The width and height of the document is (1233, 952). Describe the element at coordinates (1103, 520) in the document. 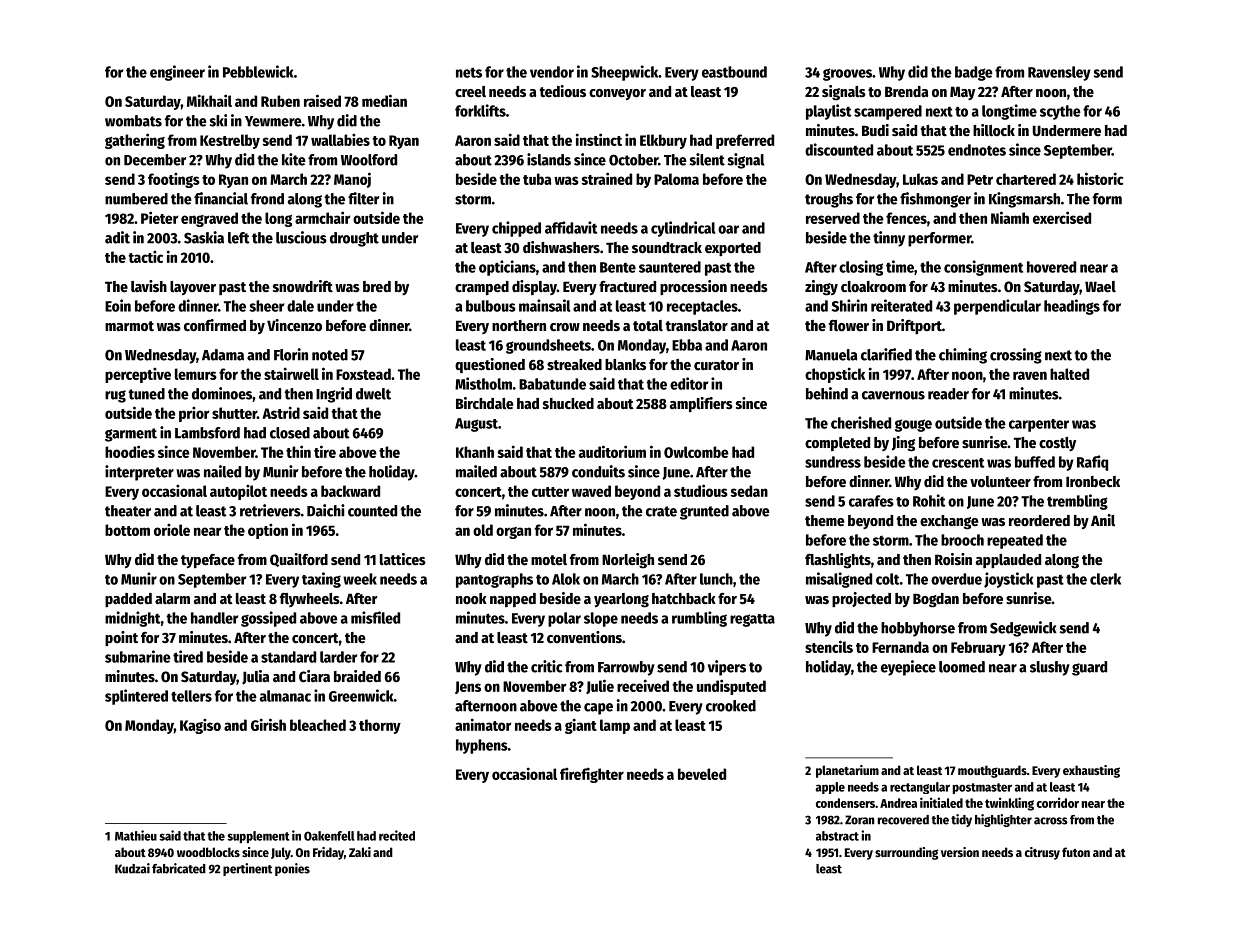

I see `Anil` at that location.
